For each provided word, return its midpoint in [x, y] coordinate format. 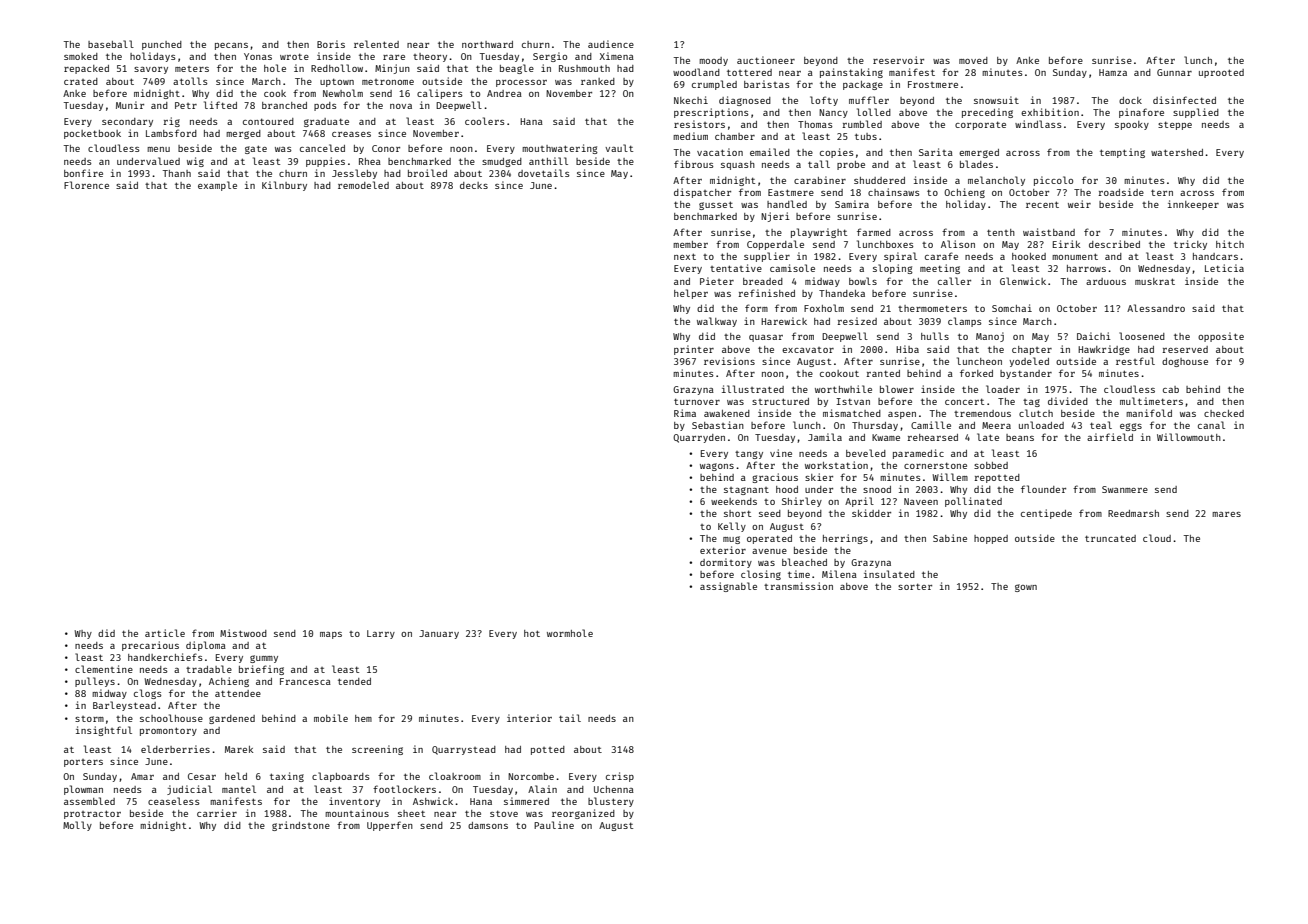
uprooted [1221, 73]
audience [611, 44]
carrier [217, 813]
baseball [111, 44]
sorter [915, 586]
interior [529, 718]
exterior [723, 550]
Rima [685, 413]
